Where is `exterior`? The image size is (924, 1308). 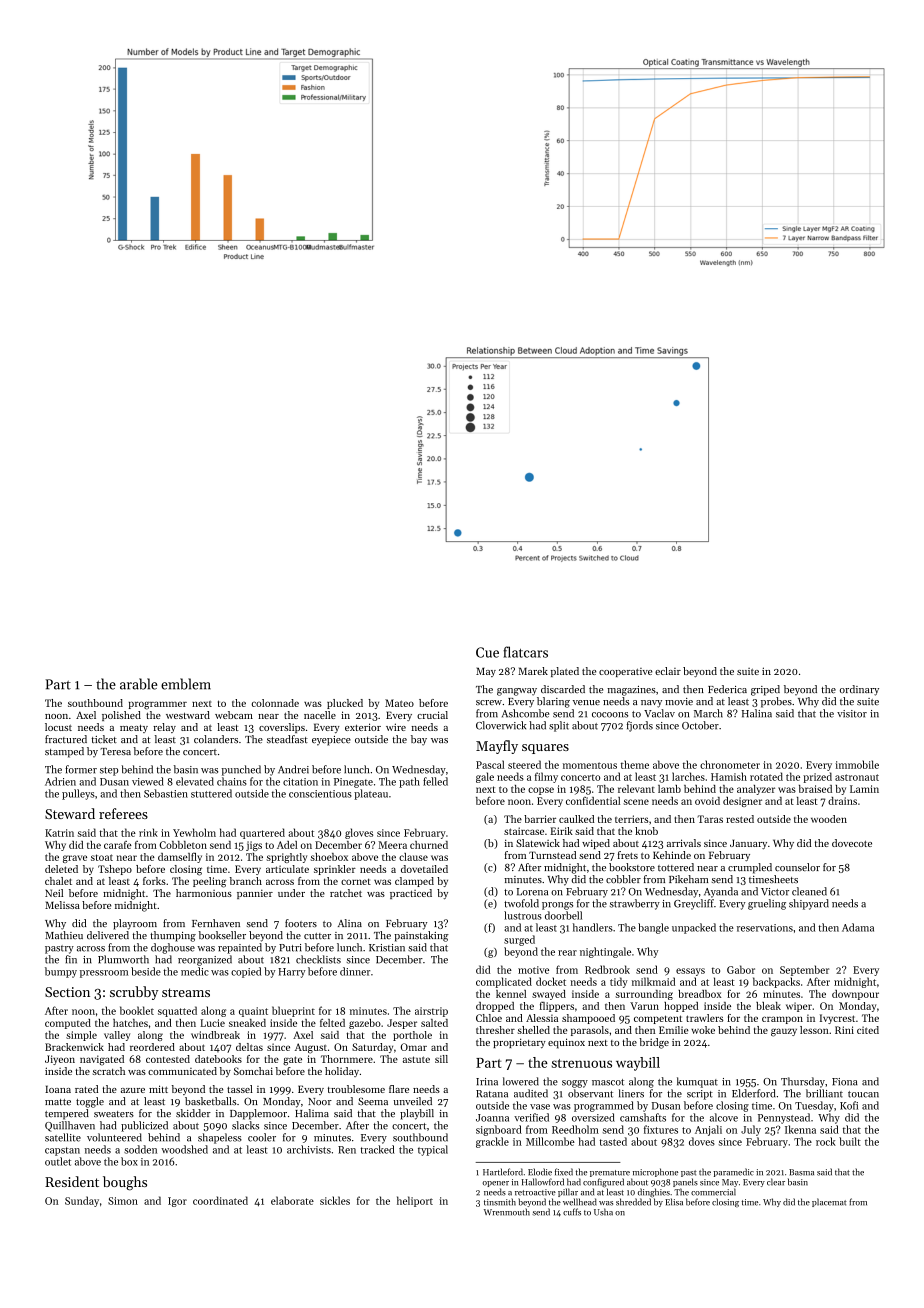
exterior is located at coordinates (363, 727).
